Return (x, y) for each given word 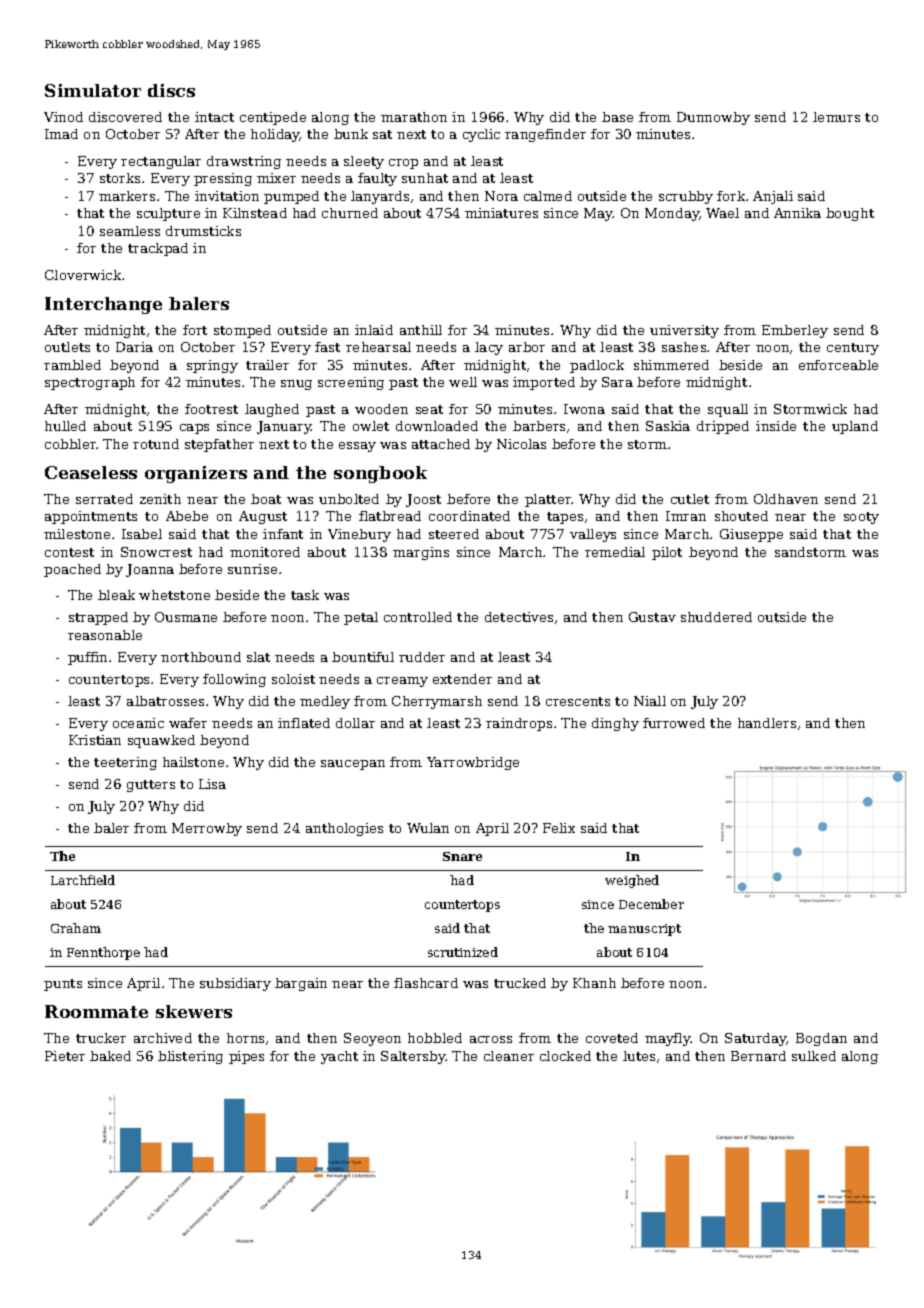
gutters (151, 786)
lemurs (836, 117)
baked (110, 1056)
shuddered (716, 617)
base (617, 117)
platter (548, 500)
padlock (597, 366)
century (853, 349)
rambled (72, 365)
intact (214, 117)
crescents (578, 701)
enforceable (838, 365)
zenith (160, 499)
